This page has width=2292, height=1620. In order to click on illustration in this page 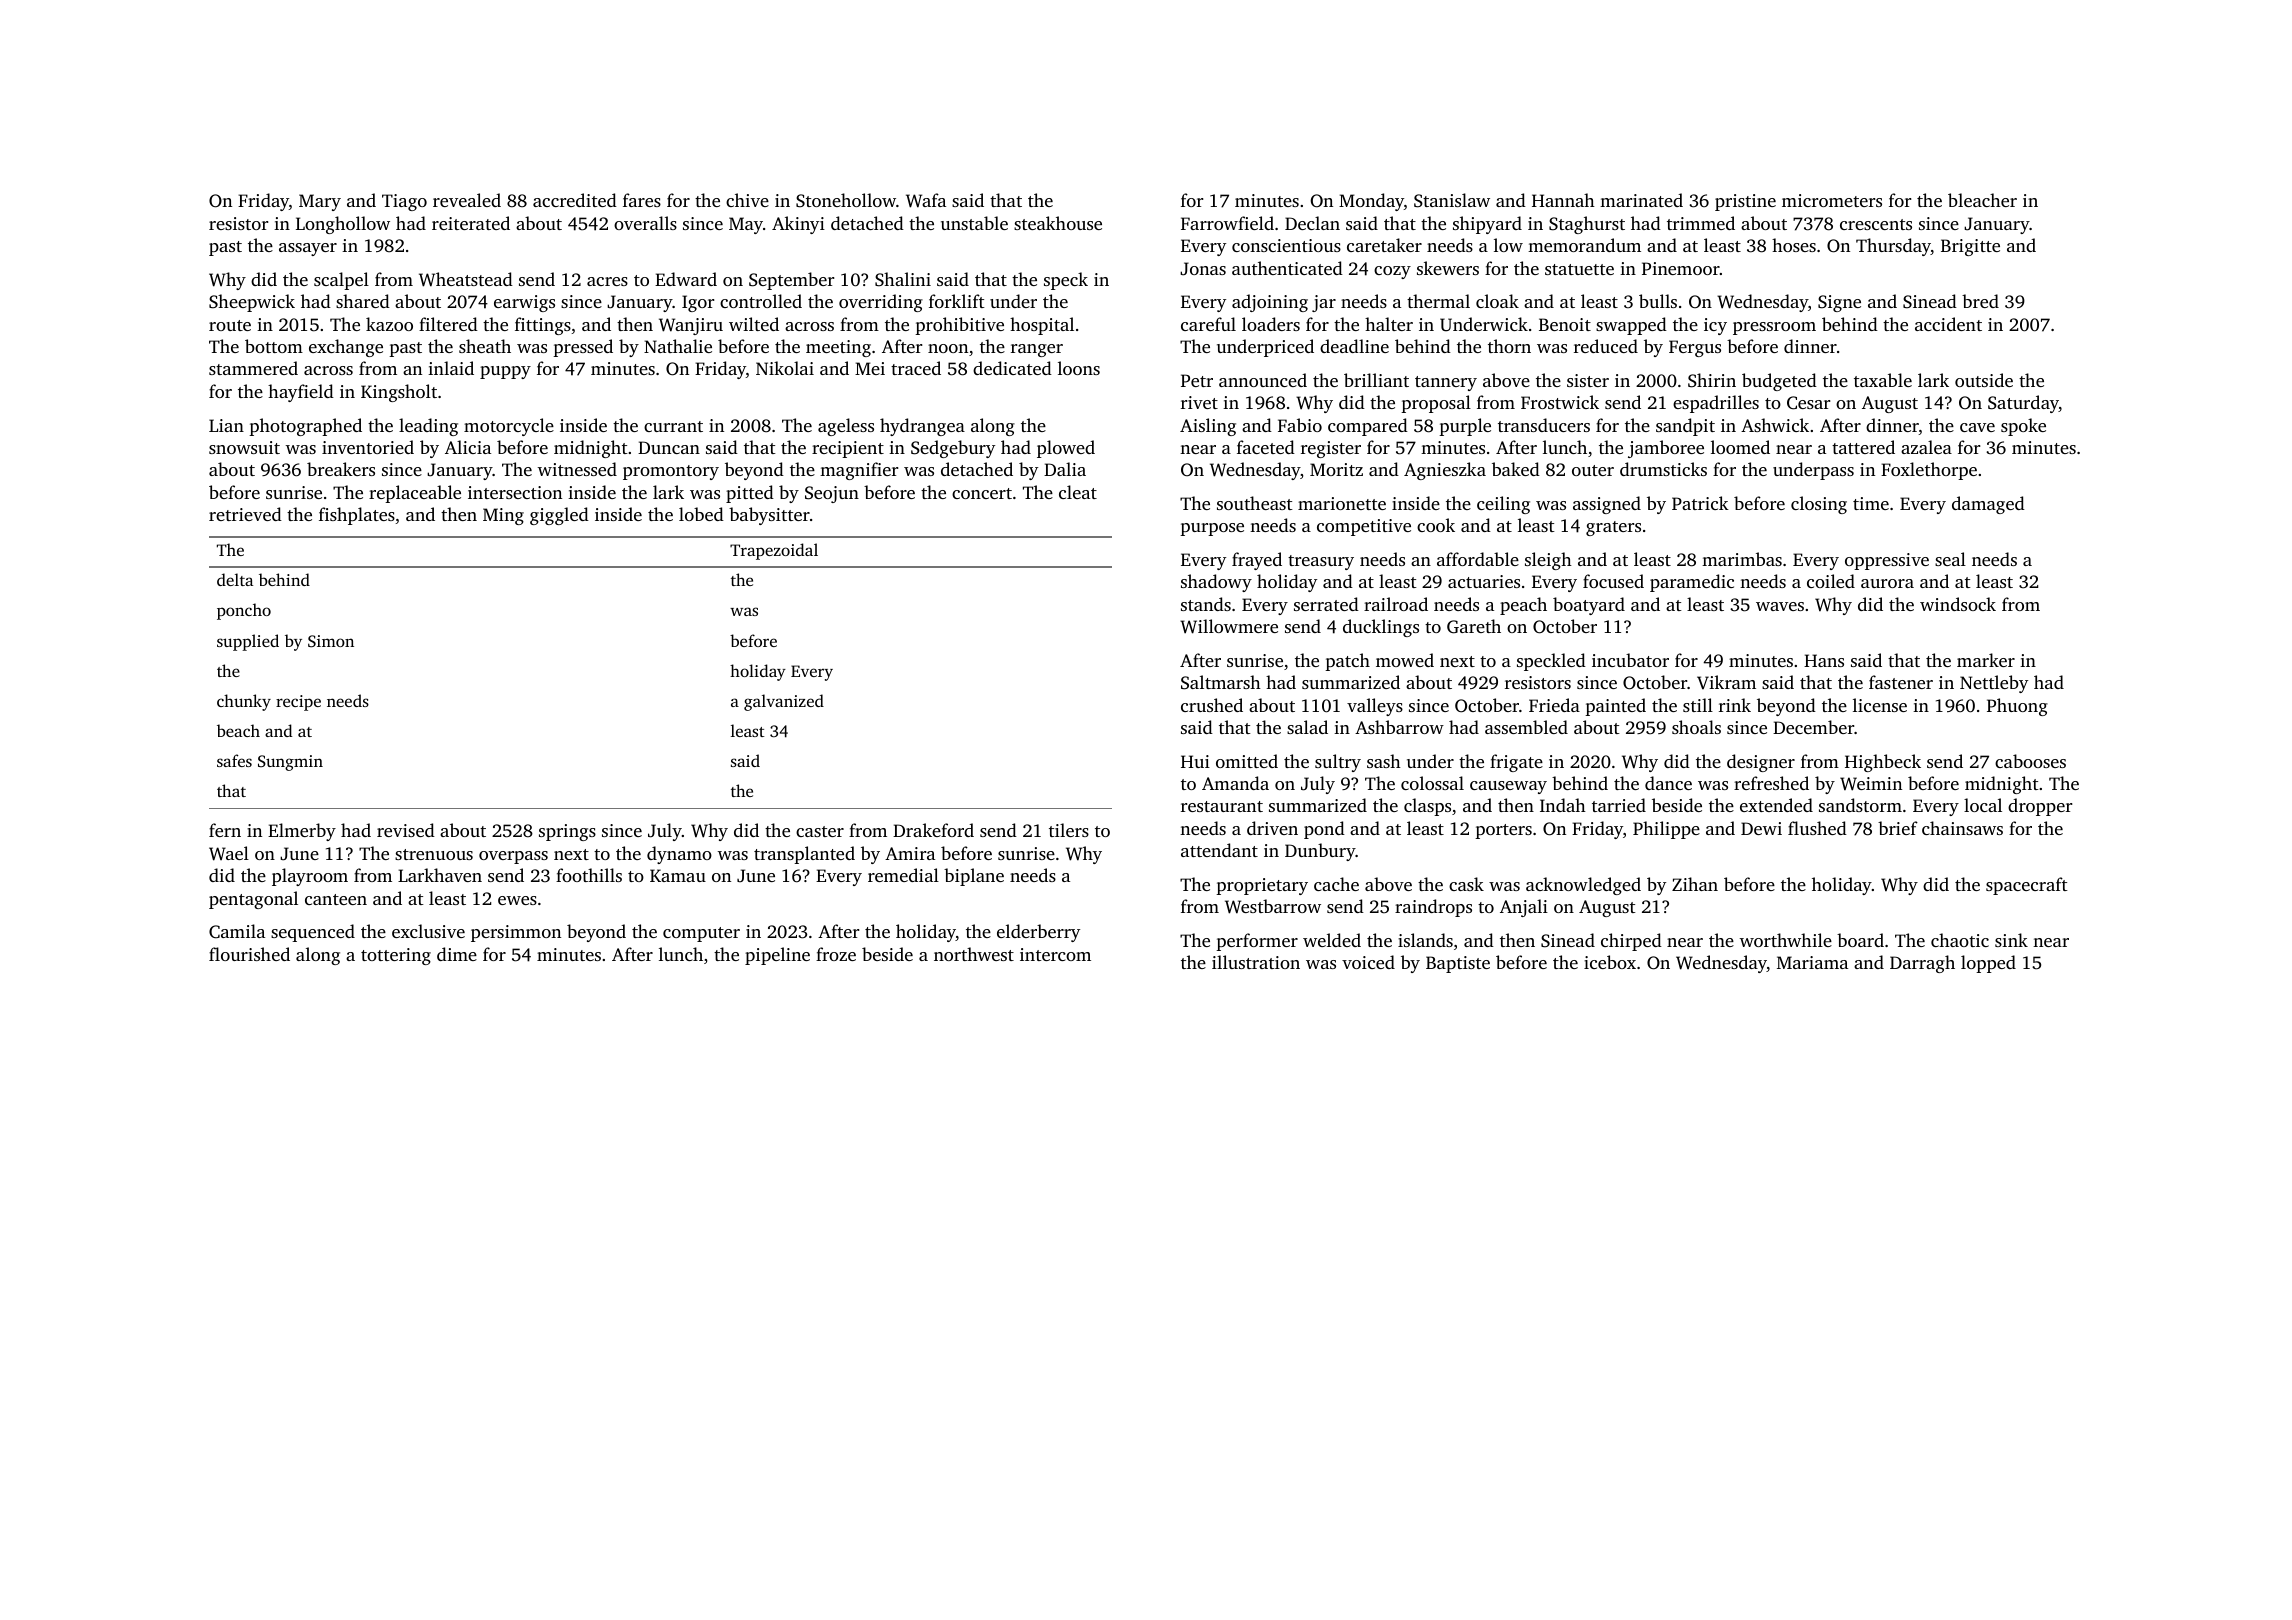, I will do `click(1256, 962)`.
